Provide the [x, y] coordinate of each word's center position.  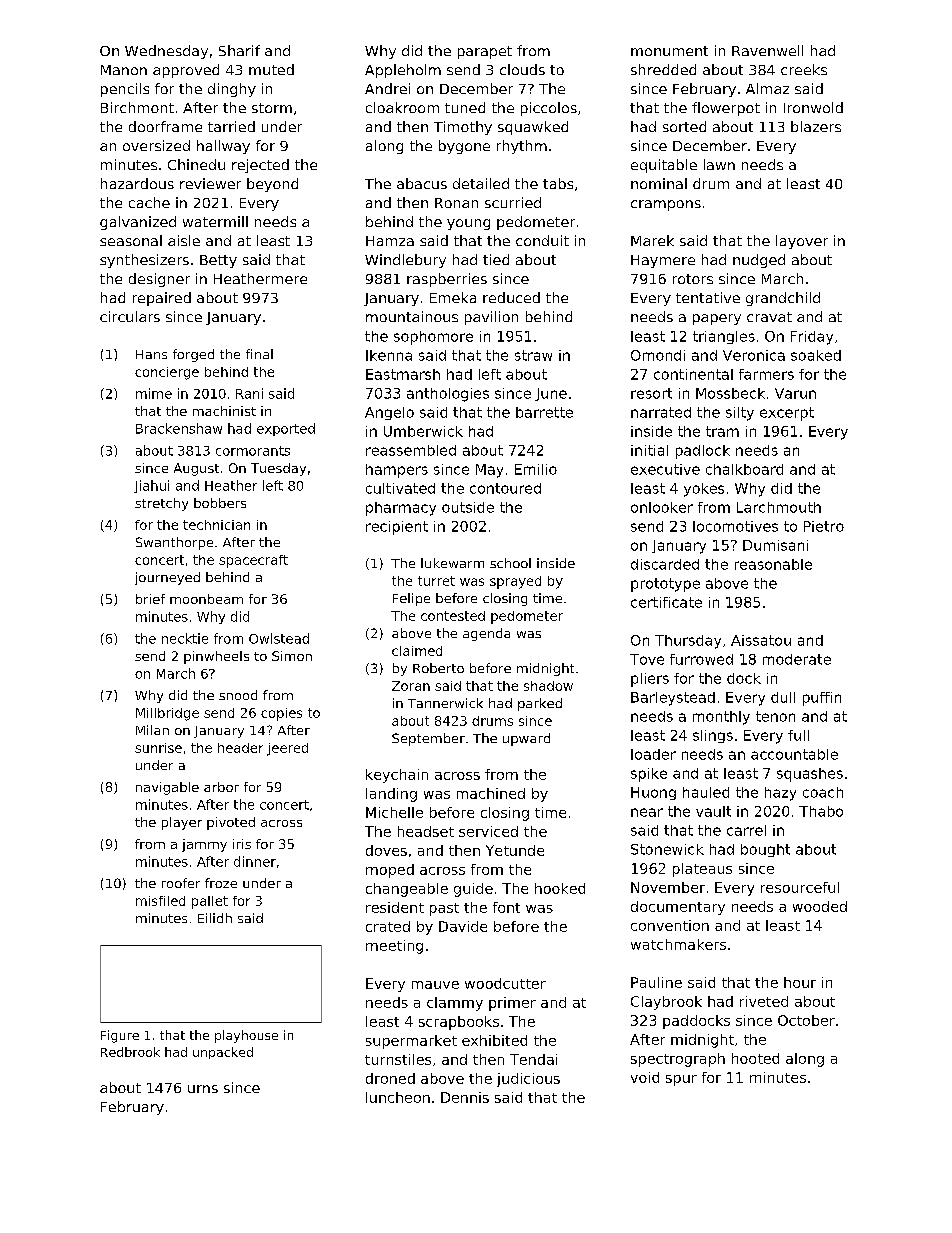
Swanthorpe [174, 543]
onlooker [662, 507]
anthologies [448, 395]
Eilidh [215, 918]
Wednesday [166, 52]
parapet [485, 52]
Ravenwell [767, 50]
